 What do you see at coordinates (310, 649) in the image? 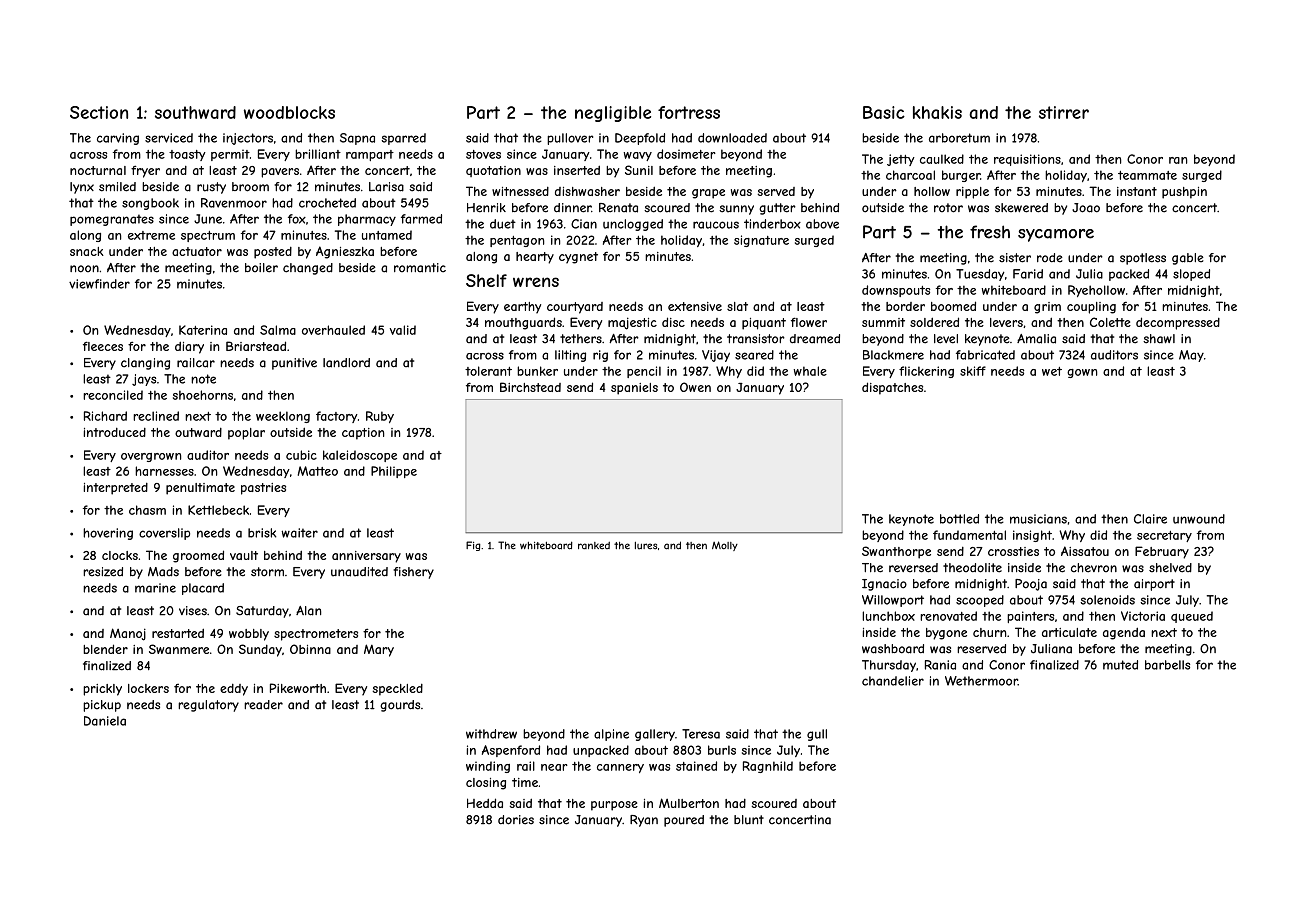
I see `Obinna` at bounding box center [310, 649].
